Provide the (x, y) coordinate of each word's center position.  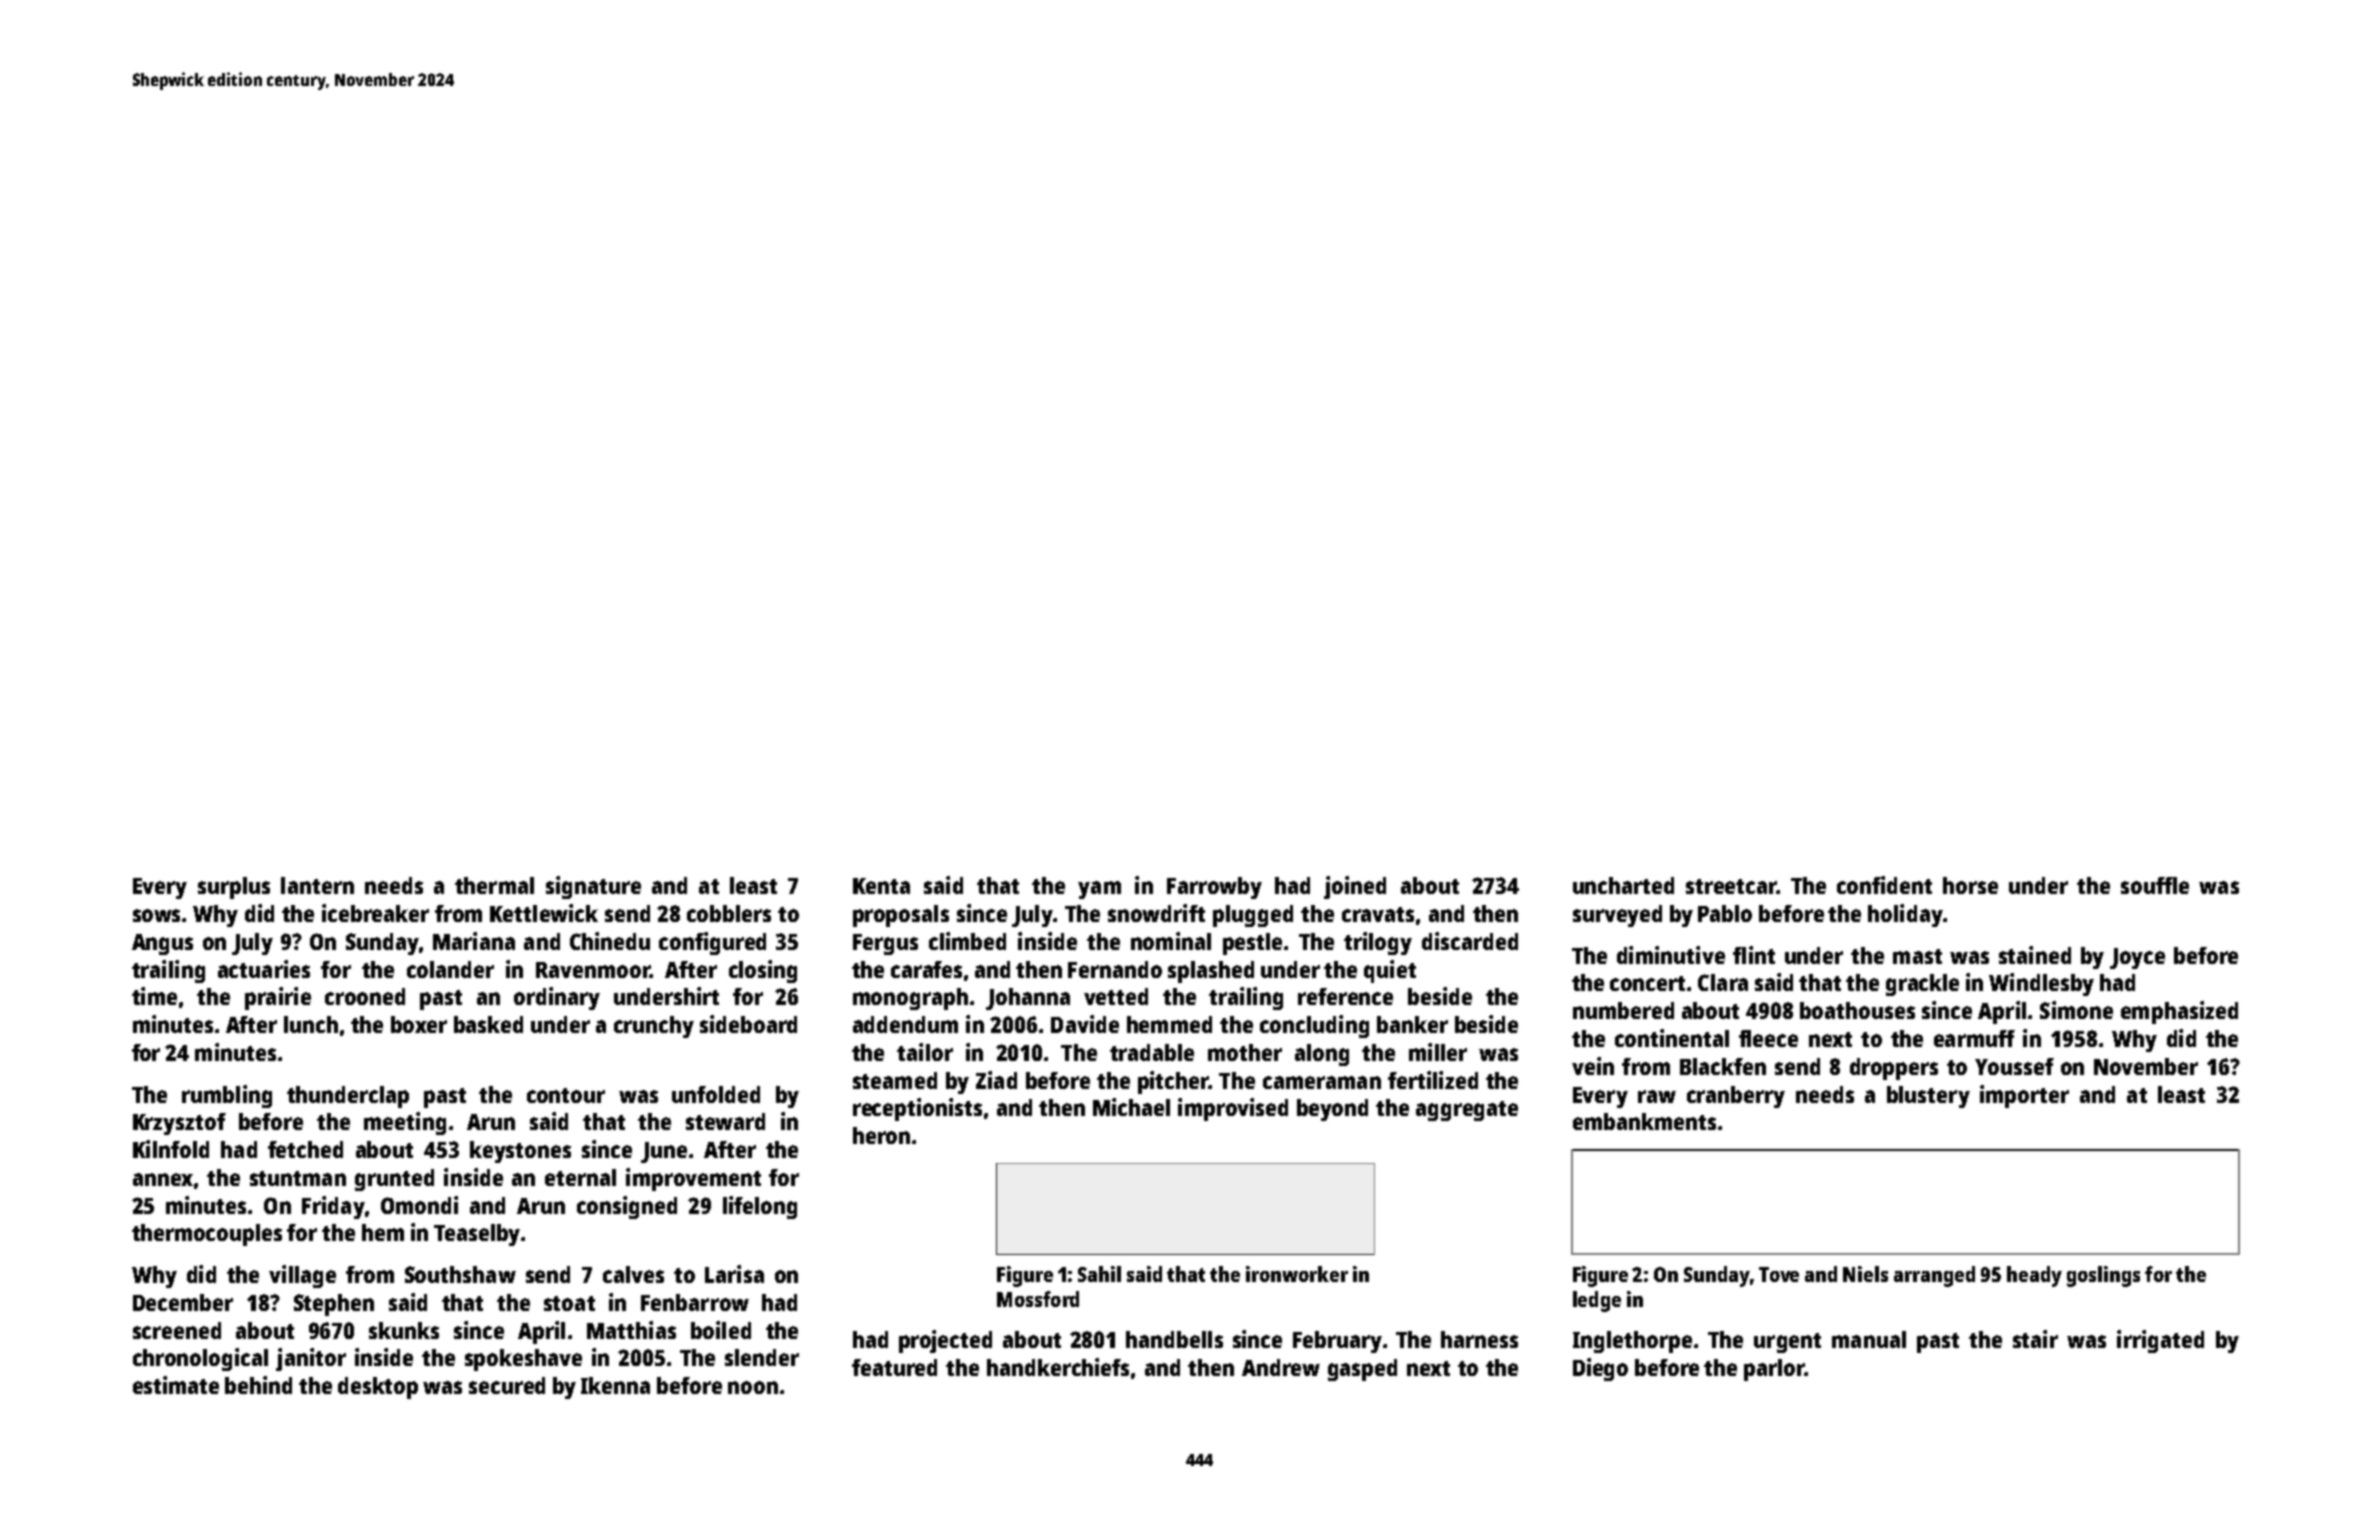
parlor (1774, 1370)
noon (753, 1387)
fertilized (1433, 1080)
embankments (1644, 1121)
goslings (2103, 1276)
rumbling (227, 1096)
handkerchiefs (1058, 1367)
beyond (1332, 1110)
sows (156, 915)
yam (1099, 890)
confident (1884, 885)
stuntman (298, 1178)
